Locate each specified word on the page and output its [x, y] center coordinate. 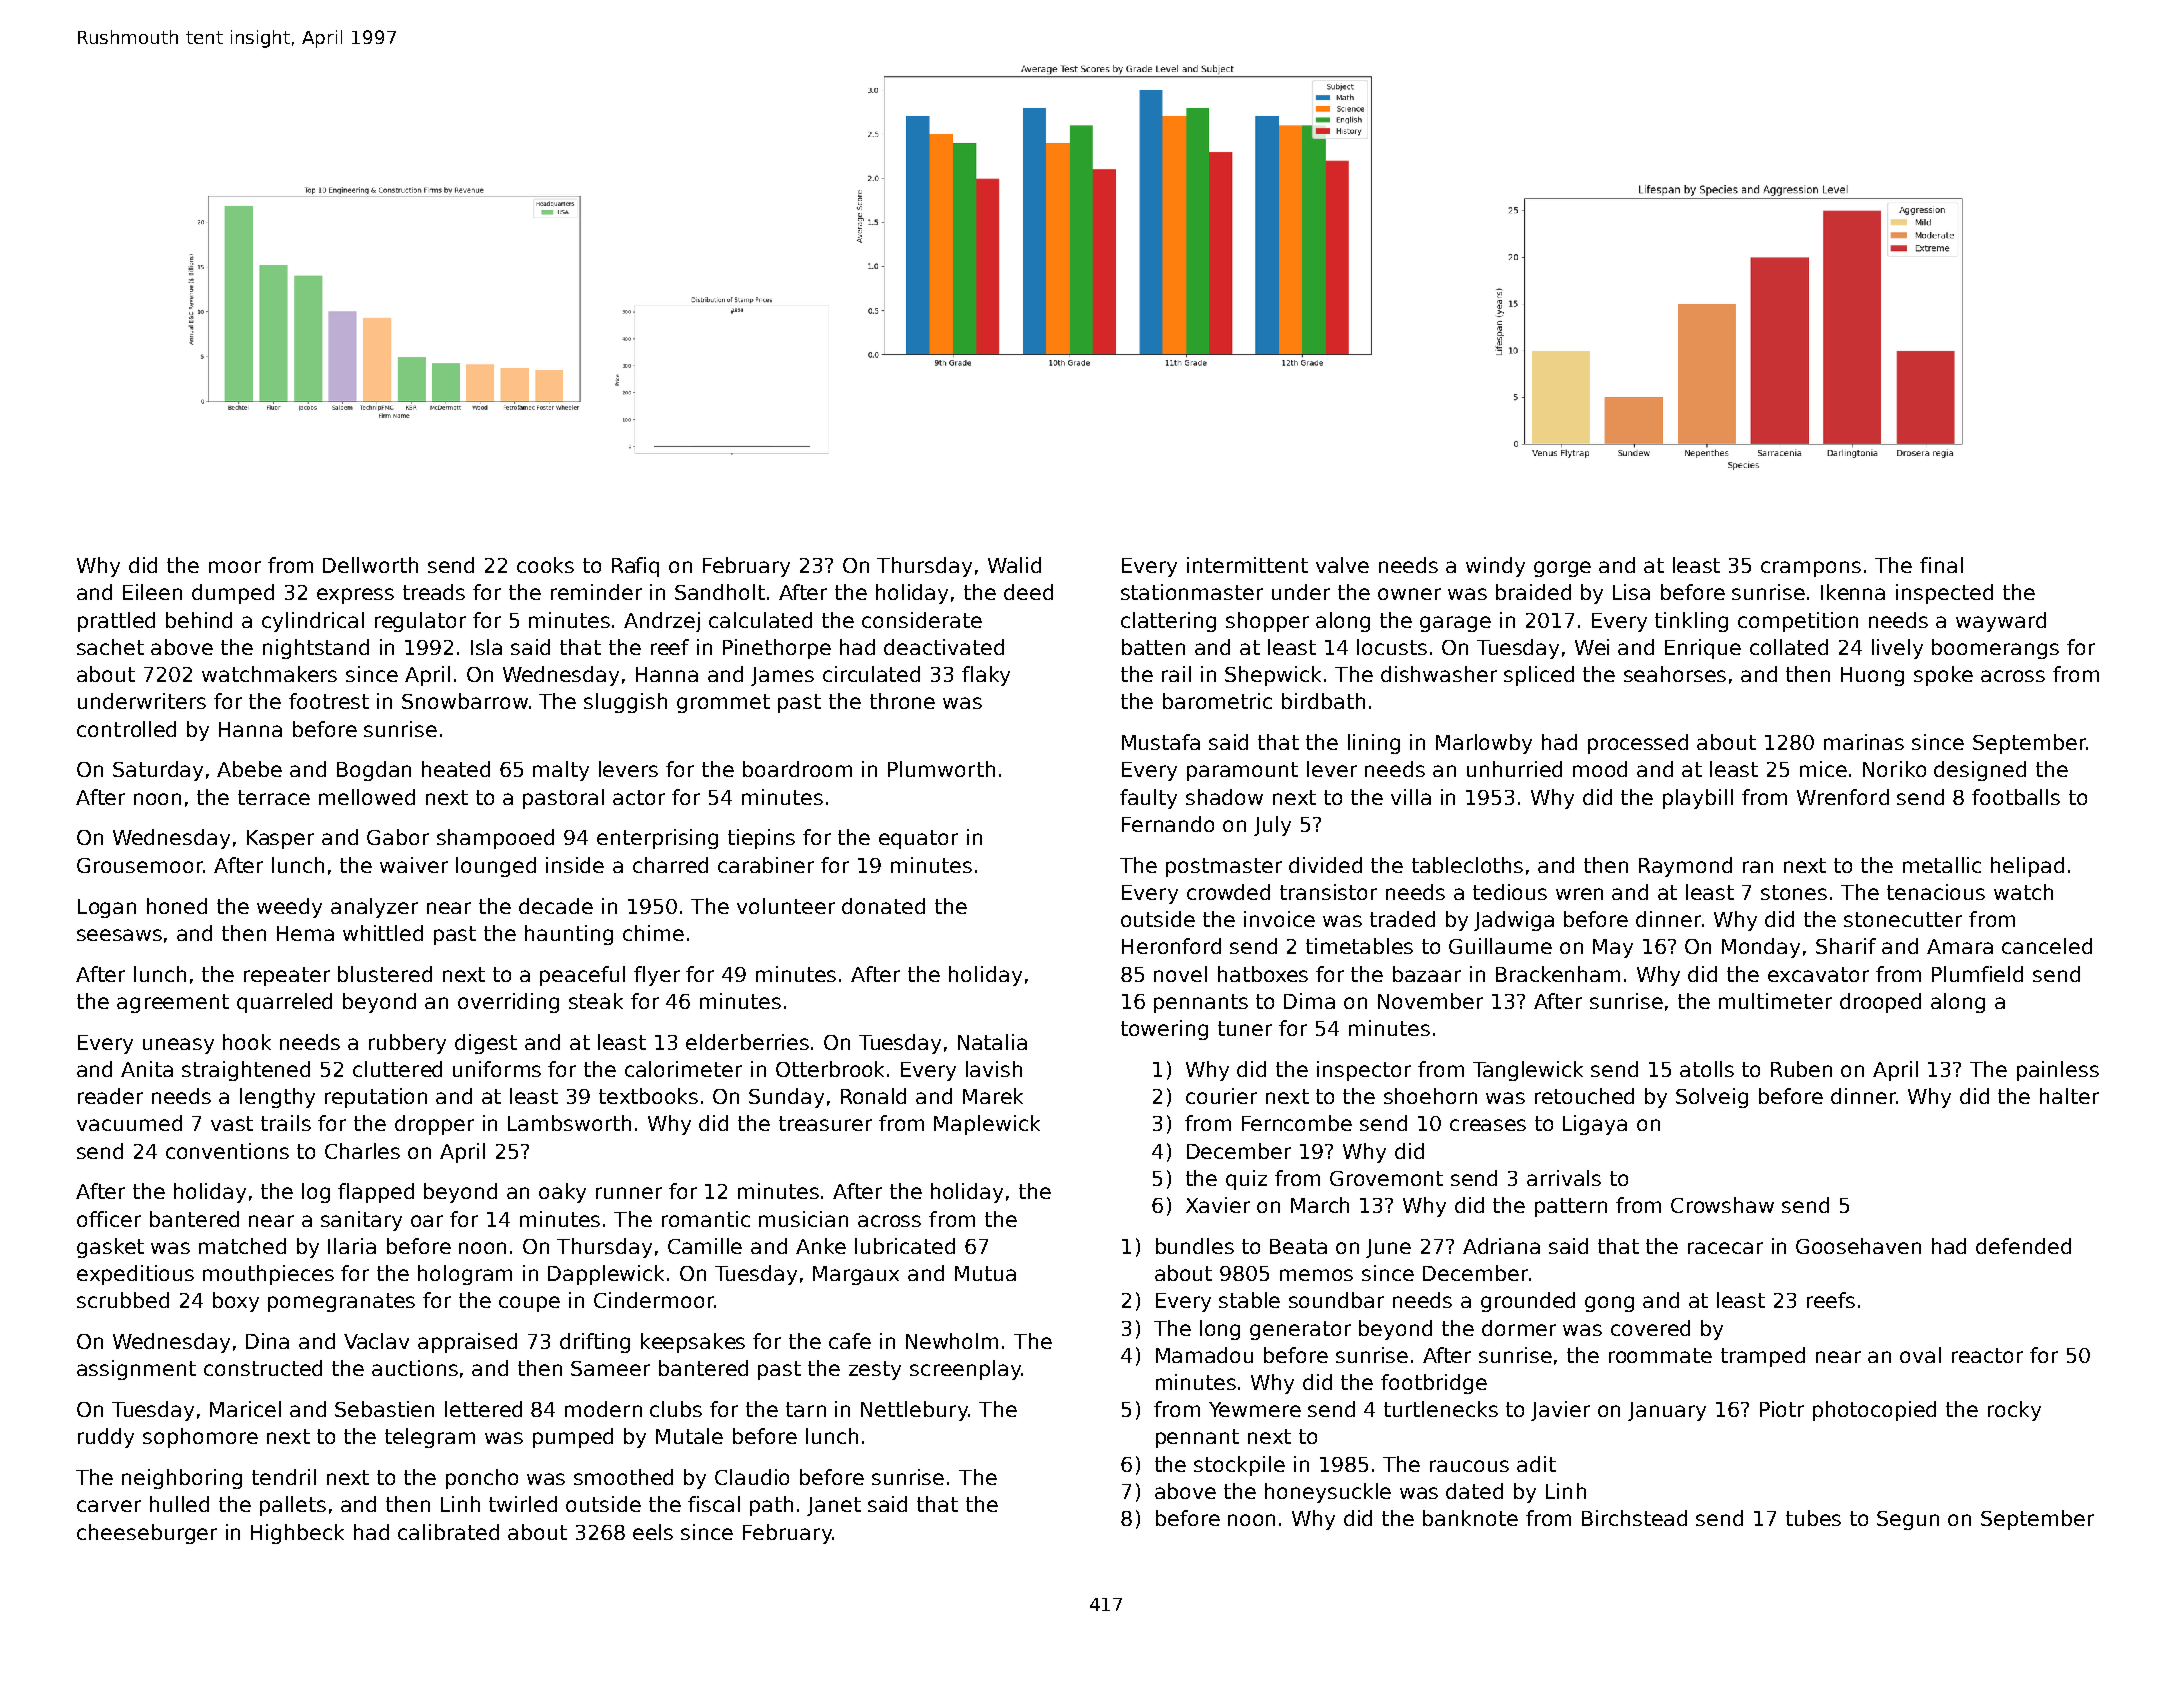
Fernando [1168, 824]
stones [1794, 892]
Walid [1014, 565]
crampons [1811, 569]
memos [1316, 1275]
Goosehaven [1858, 1246]
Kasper [280, 839]
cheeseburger [147, 1534]
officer [109, 1219]
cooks [545, 565]
